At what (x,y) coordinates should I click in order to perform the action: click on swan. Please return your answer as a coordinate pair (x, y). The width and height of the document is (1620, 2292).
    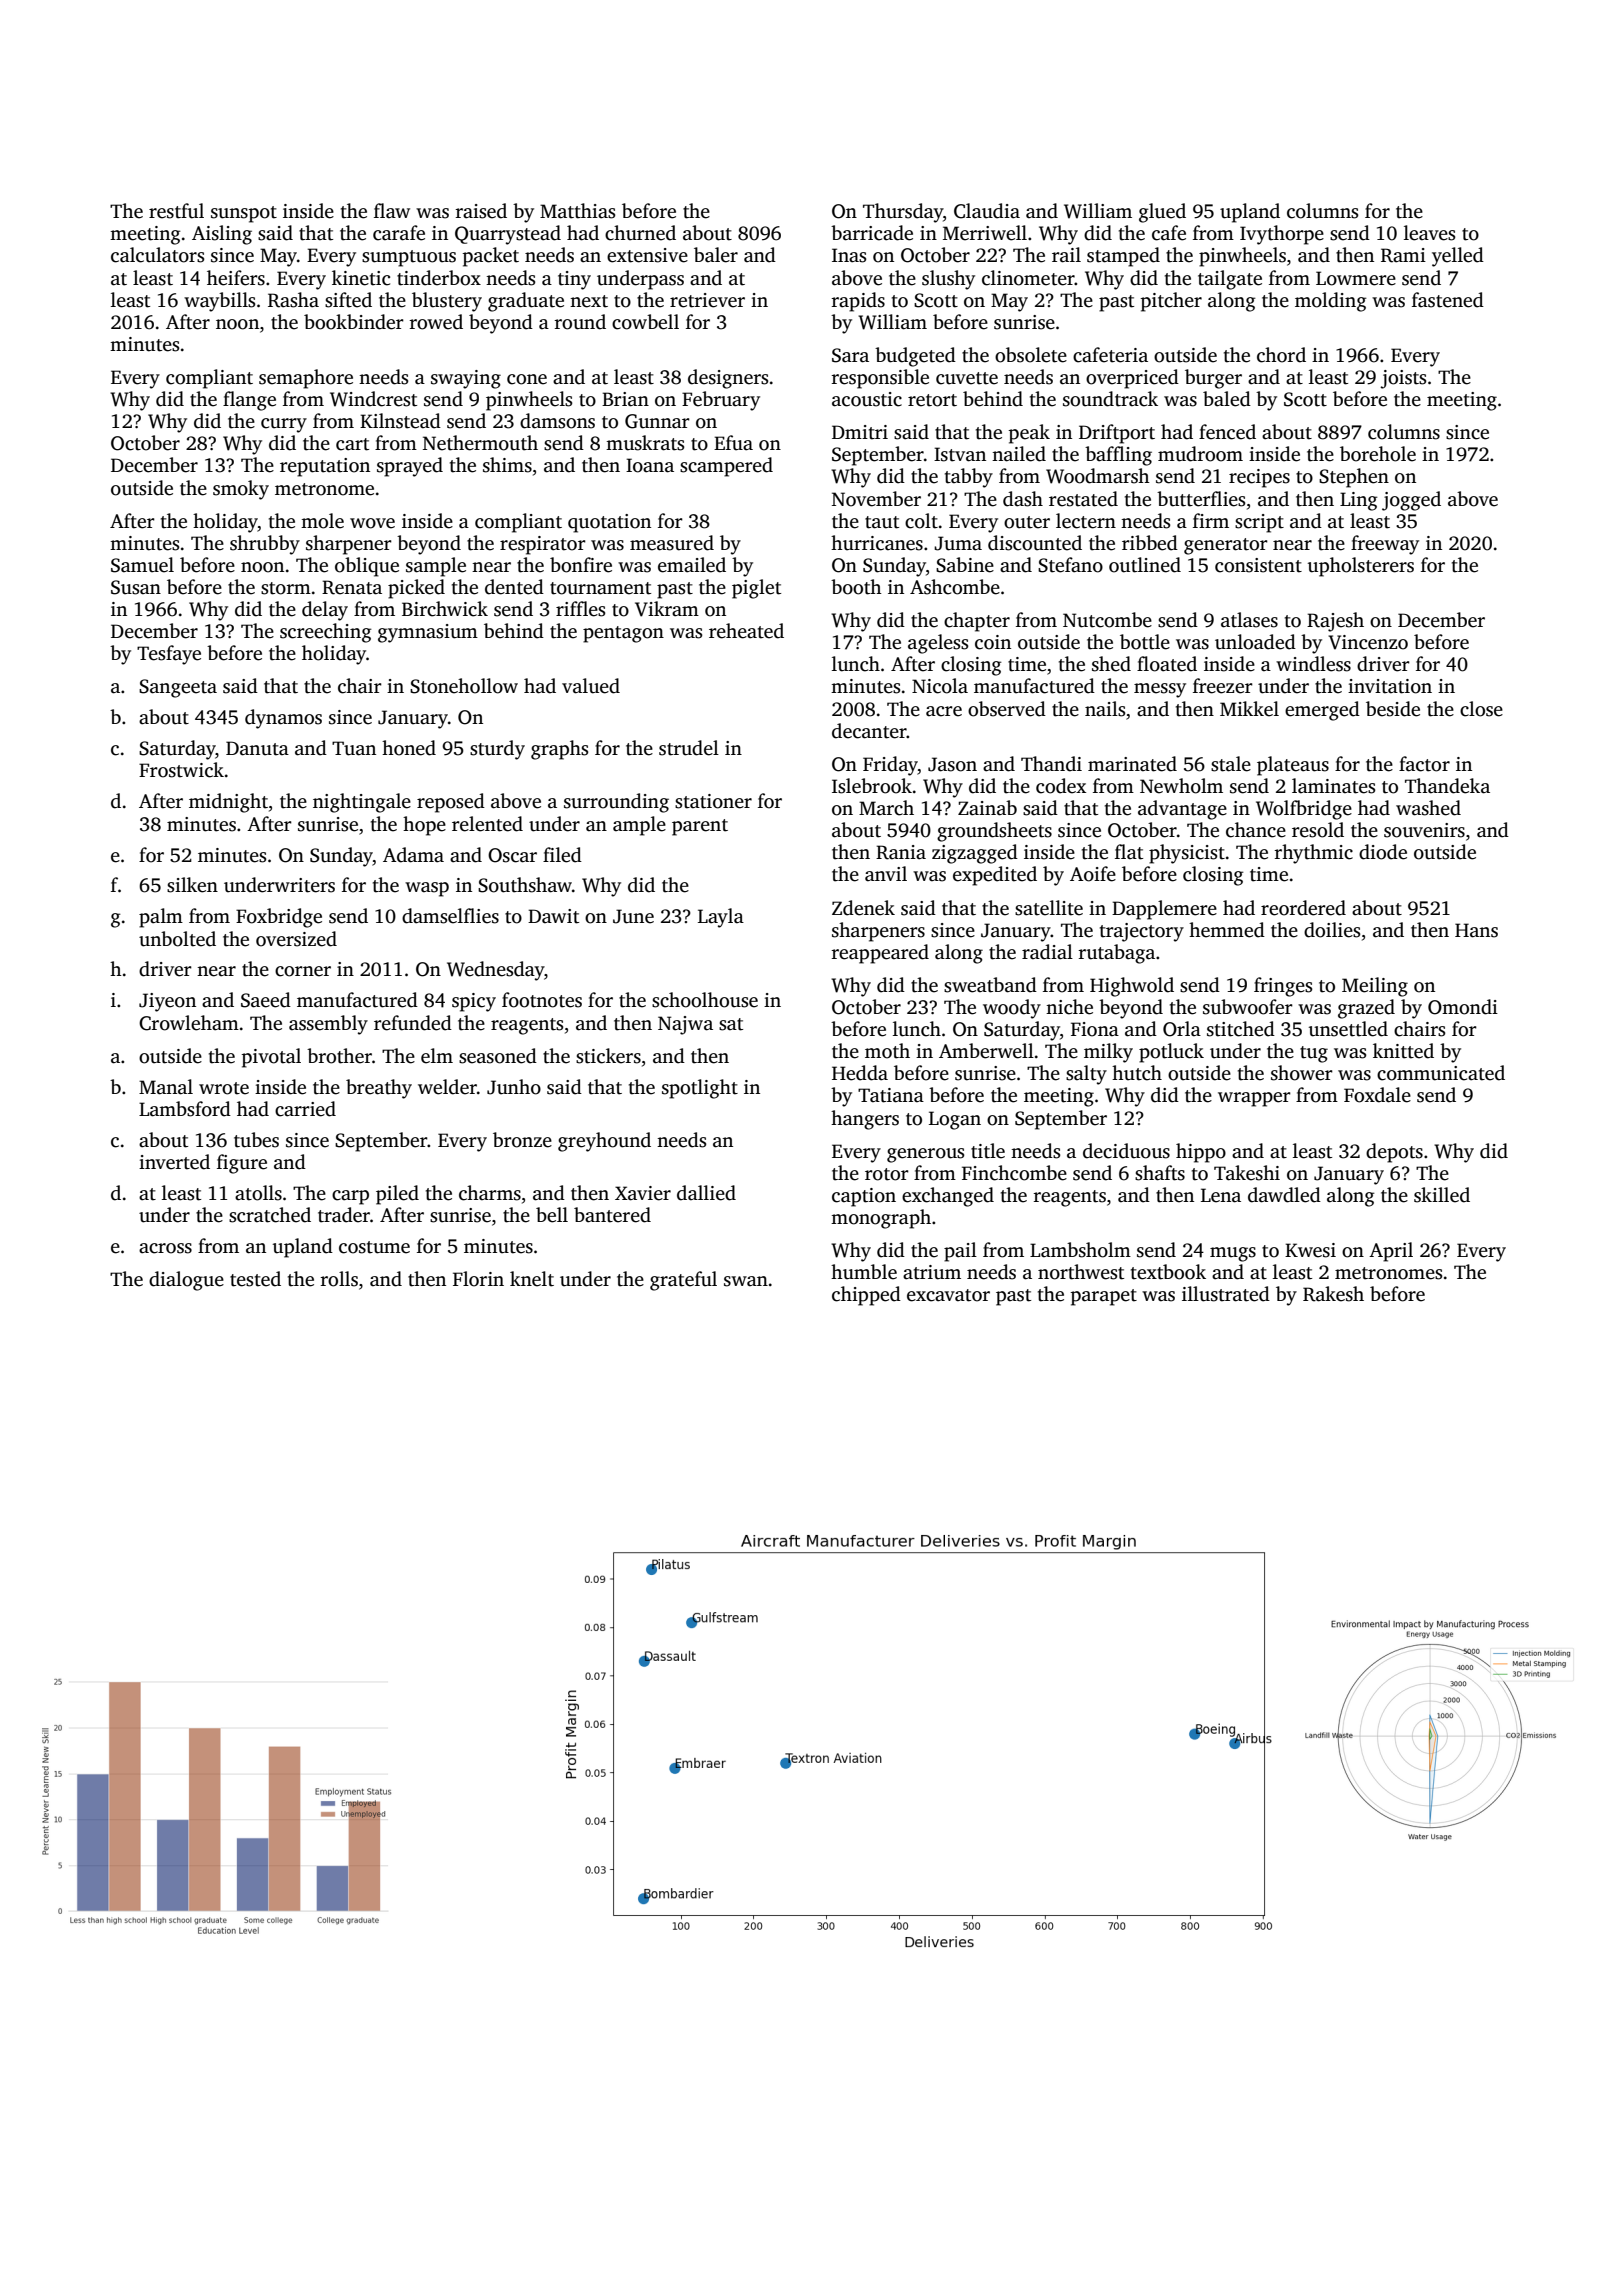
    Looking at the image, I should click on (746, 1281).
